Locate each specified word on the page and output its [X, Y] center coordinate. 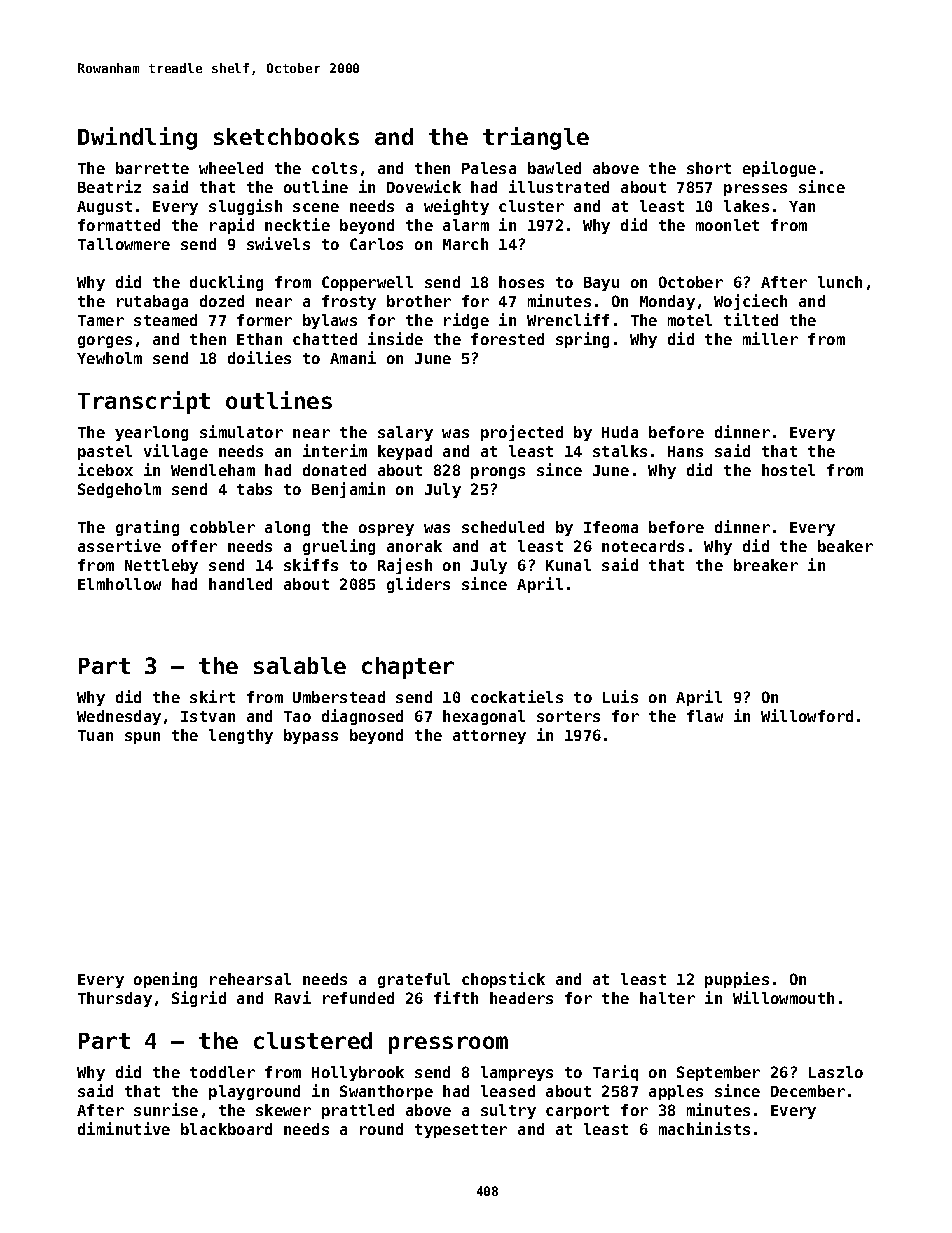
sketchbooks [286, 136]
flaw [705, 716]
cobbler [222, 527]
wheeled [231, 168]
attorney [489, 737]
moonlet [727, 225]
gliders [418, 585]
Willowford [807, 715]
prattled [358, 1111]
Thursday [115, 999]
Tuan [95, 735]
